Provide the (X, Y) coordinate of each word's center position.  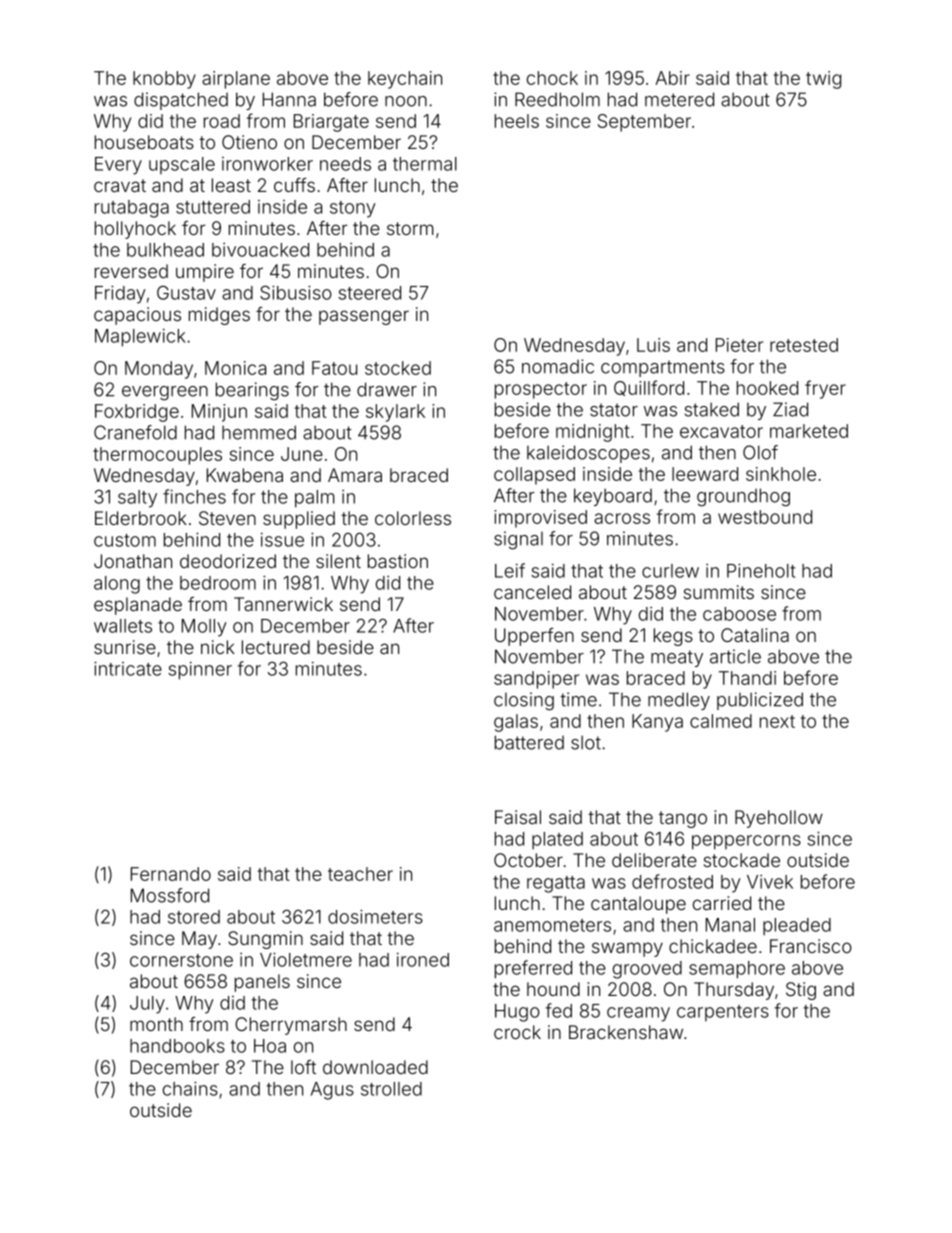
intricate (128, 668)
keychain (405, 80)
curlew (670, 571)
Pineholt (761, 570)
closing (524, 701)
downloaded (375, 1067)
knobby (164, 80)
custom (125, 540)
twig (823, 80)
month (156, 1024)
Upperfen (534, 637)
